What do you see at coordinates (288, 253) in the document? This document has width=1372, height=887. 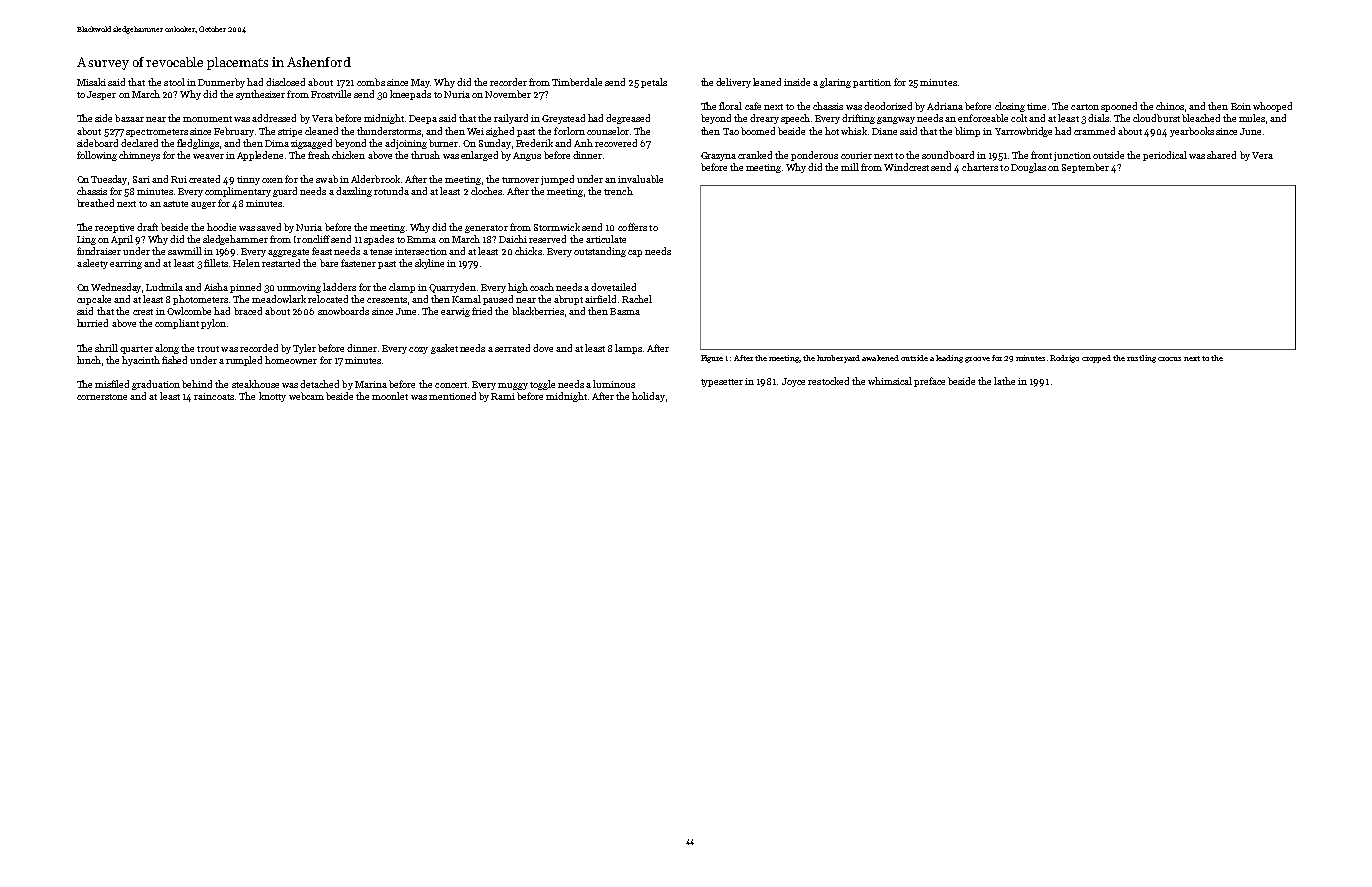 I see `aggregate` at bounding box center [288, 253].
